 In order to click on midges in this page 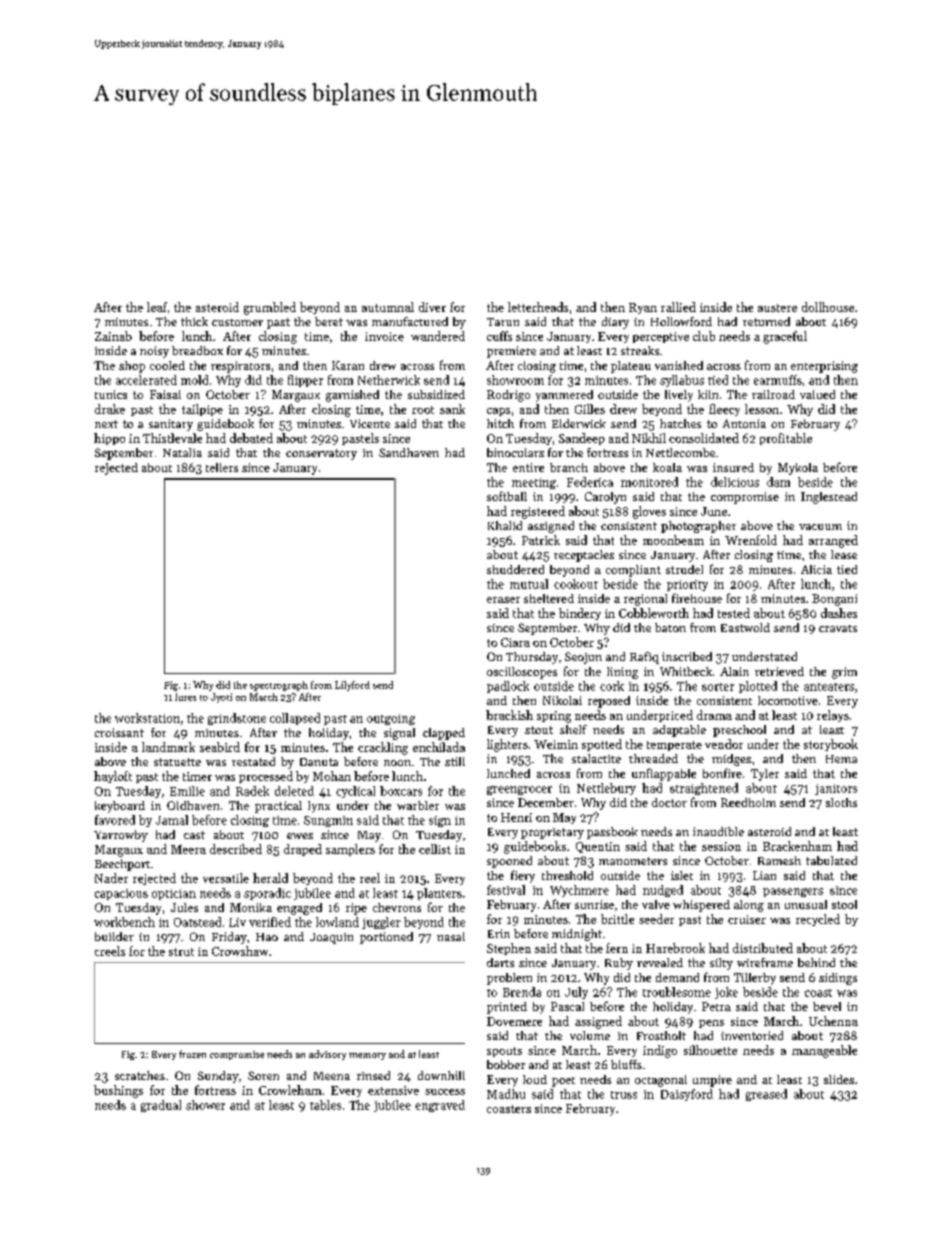, I will do `click(731, 760)`.
